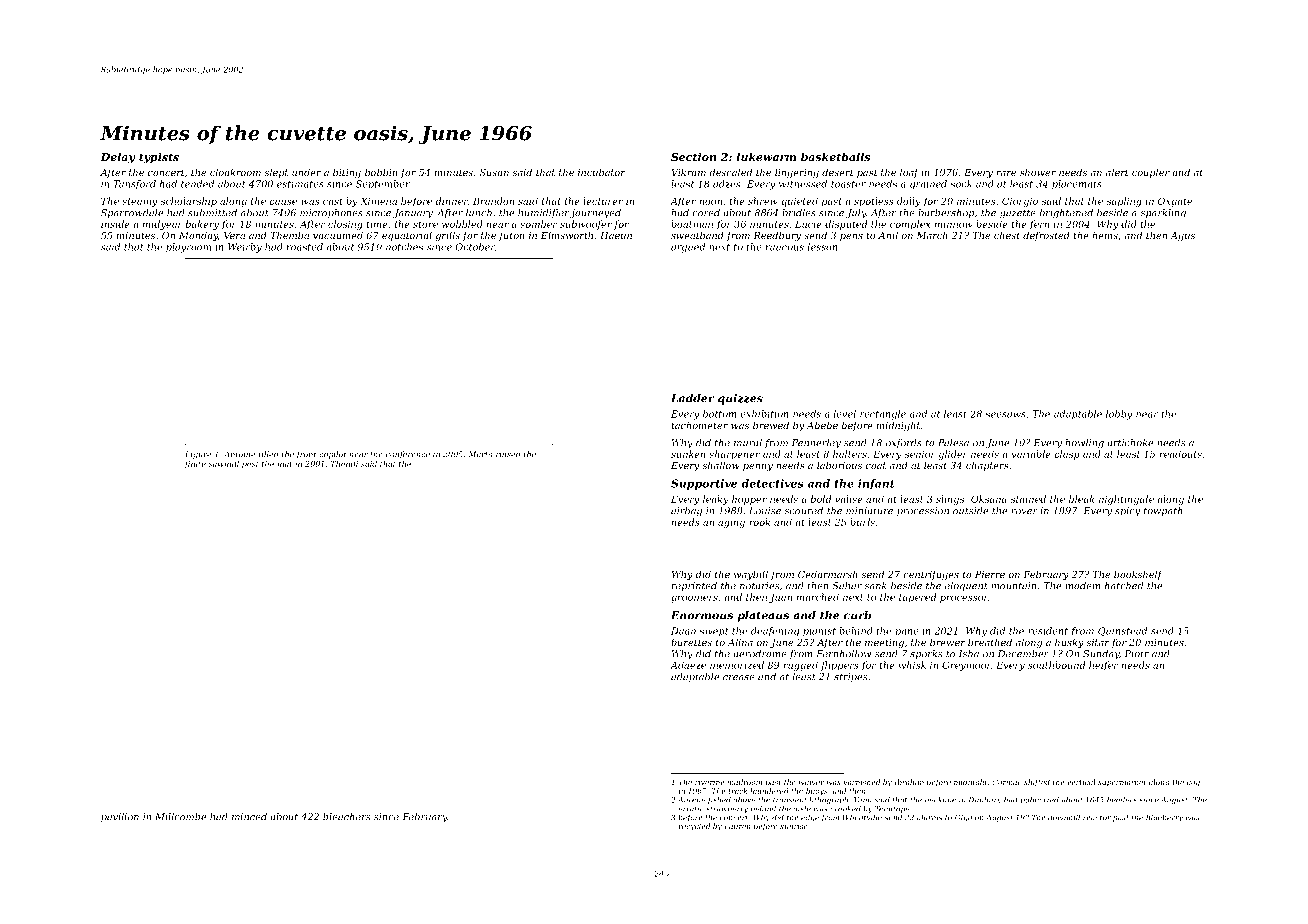 The image size is (1308, 924). Describe the element at coordinates (346, 817) in the screenshot. I see `bleachers` at that location.
